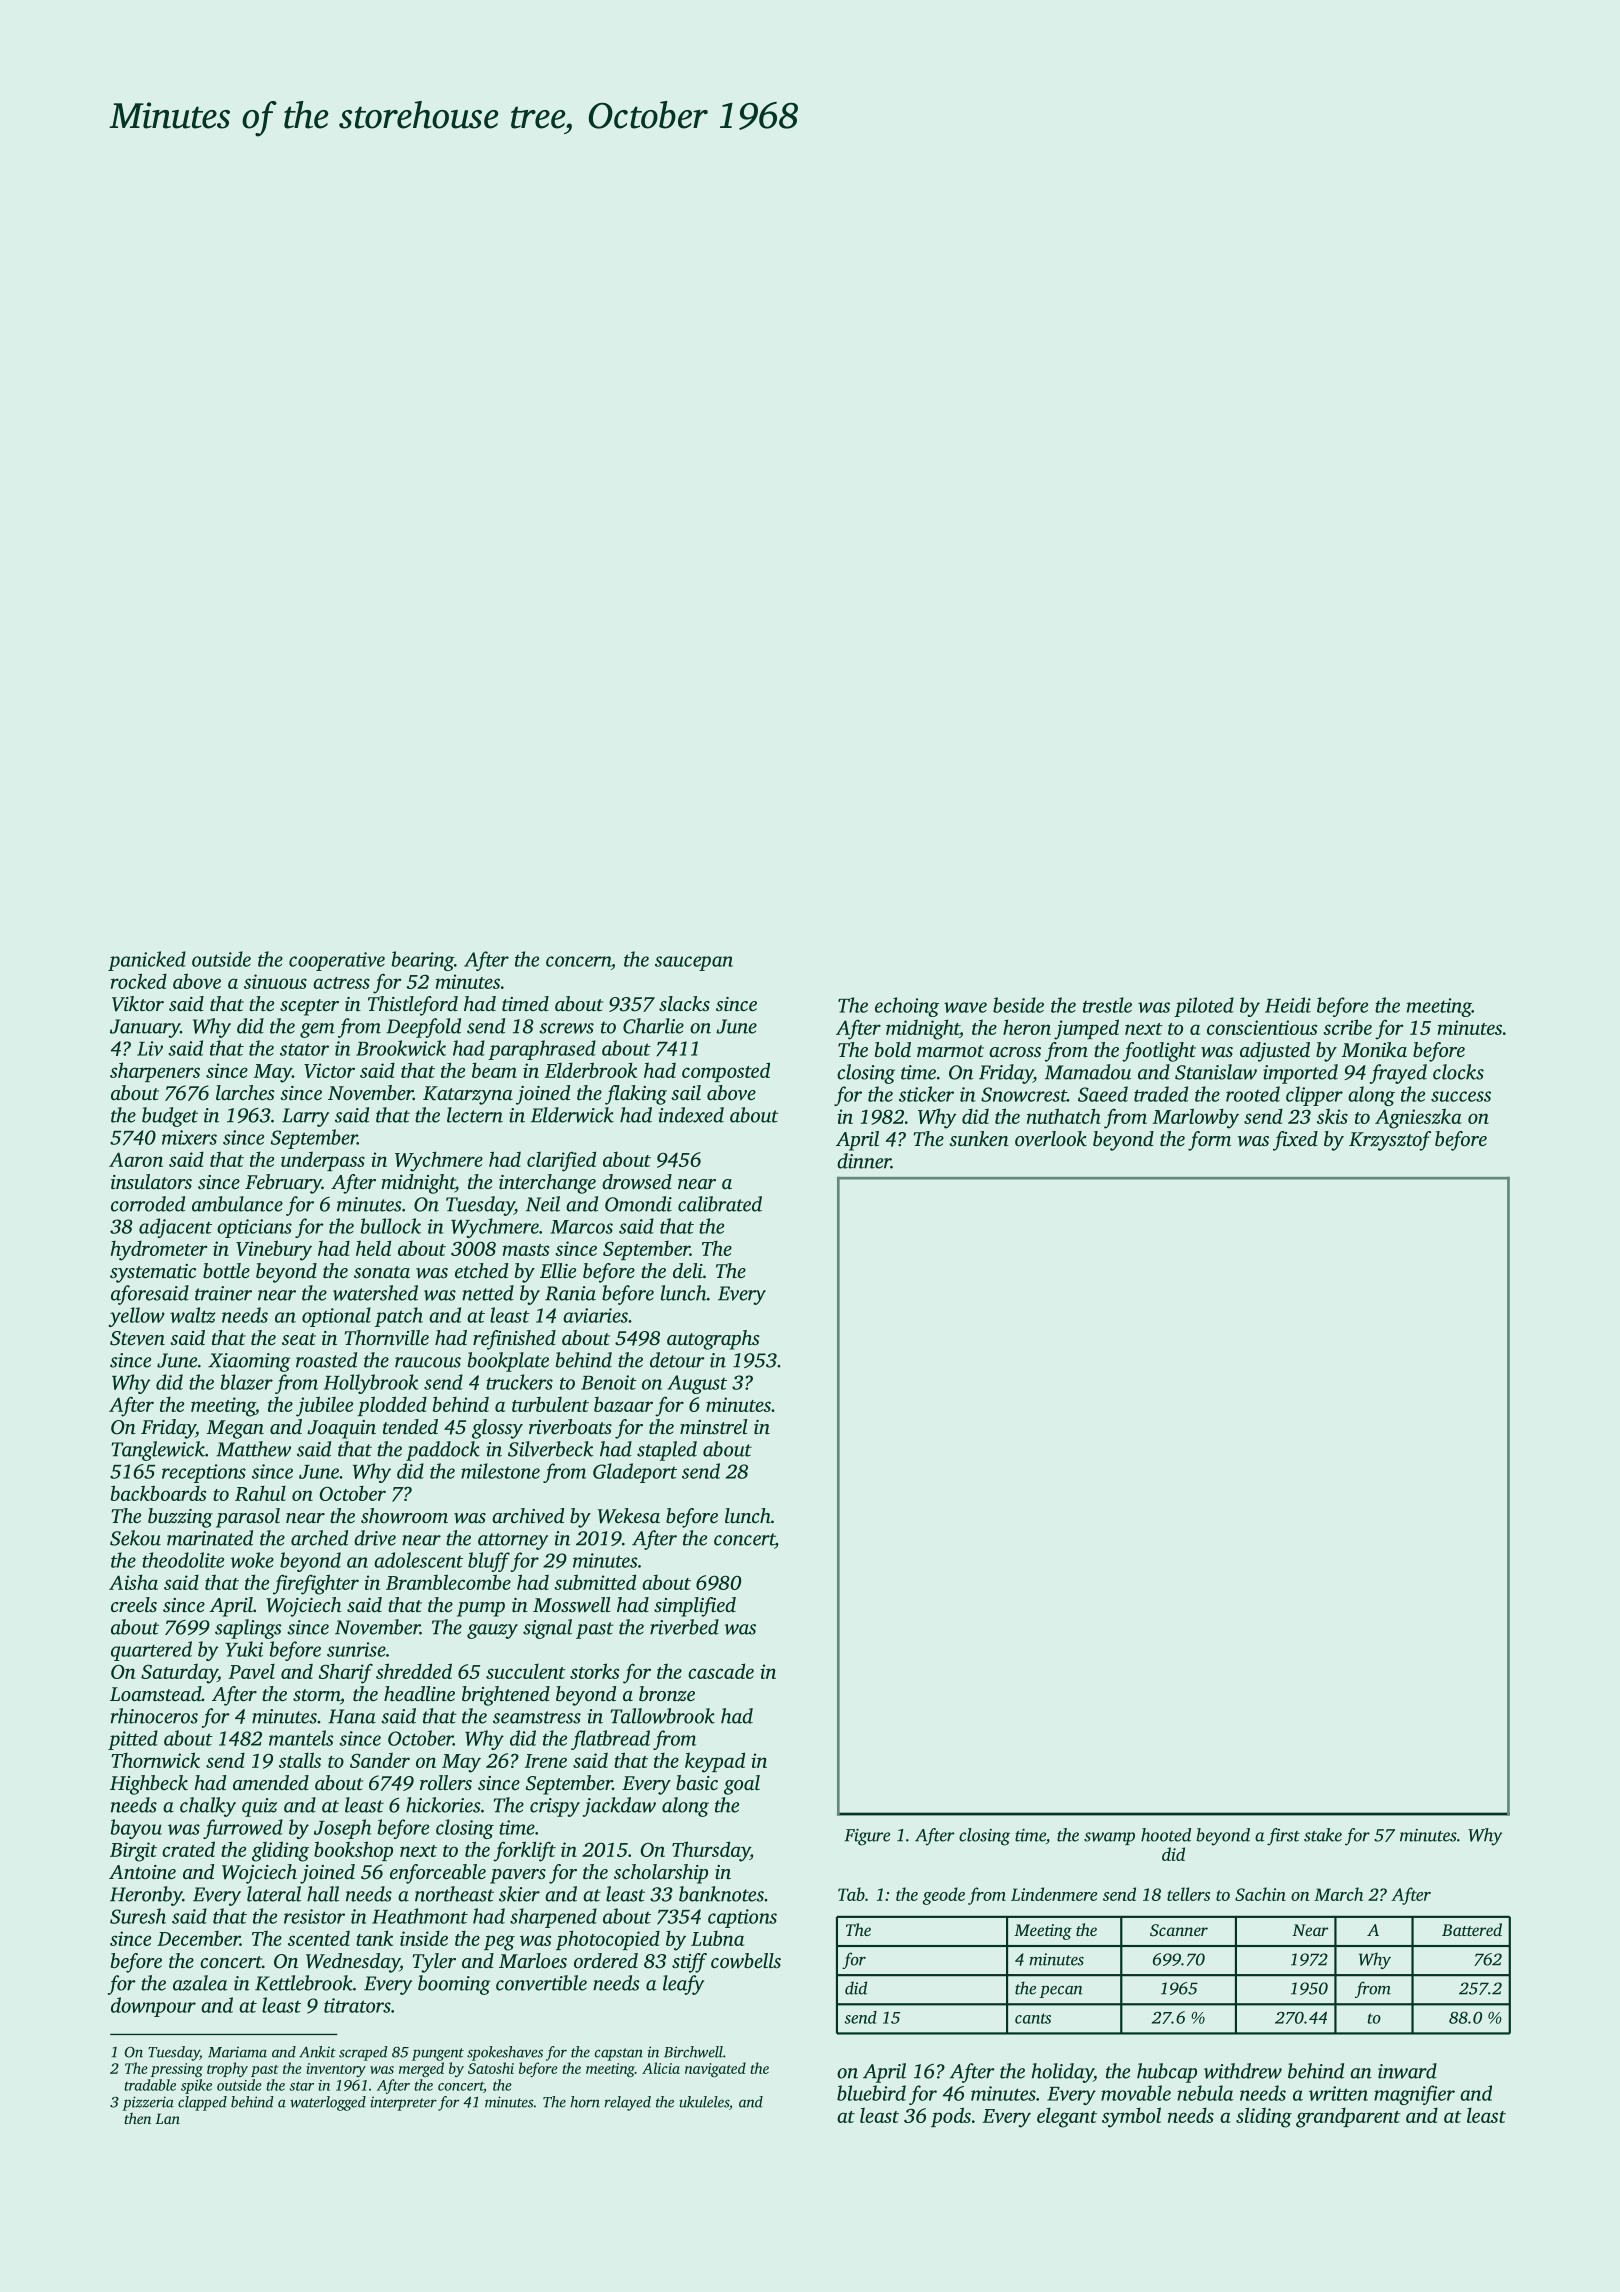  Describe the element at coordinates (443, 1451) in the page. I see `paddock` at that location.
